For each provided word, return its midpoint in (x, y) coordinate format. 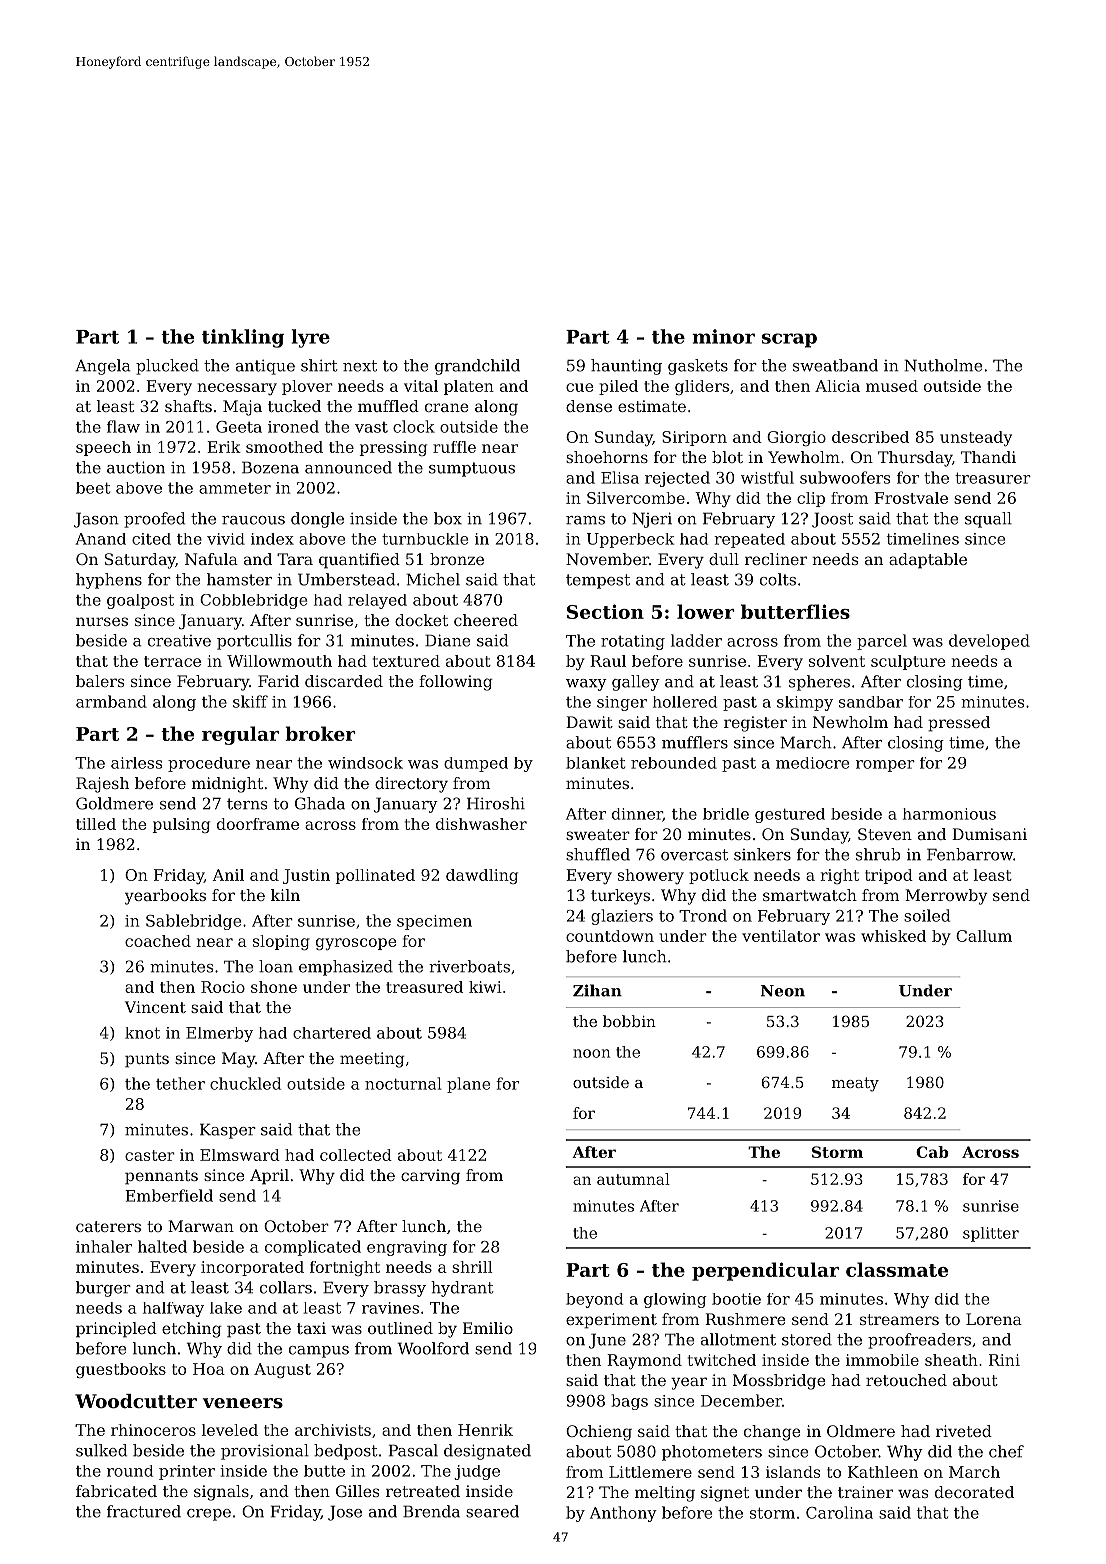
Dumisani (989, 834)
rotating (633, 642)
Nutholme (943, 365)
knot (142, 1033)
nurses (102, 621)
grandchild (477, 367)
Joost (832, 520)
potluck (719, 876)
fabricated (116, 1491)
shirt (319, 365)
